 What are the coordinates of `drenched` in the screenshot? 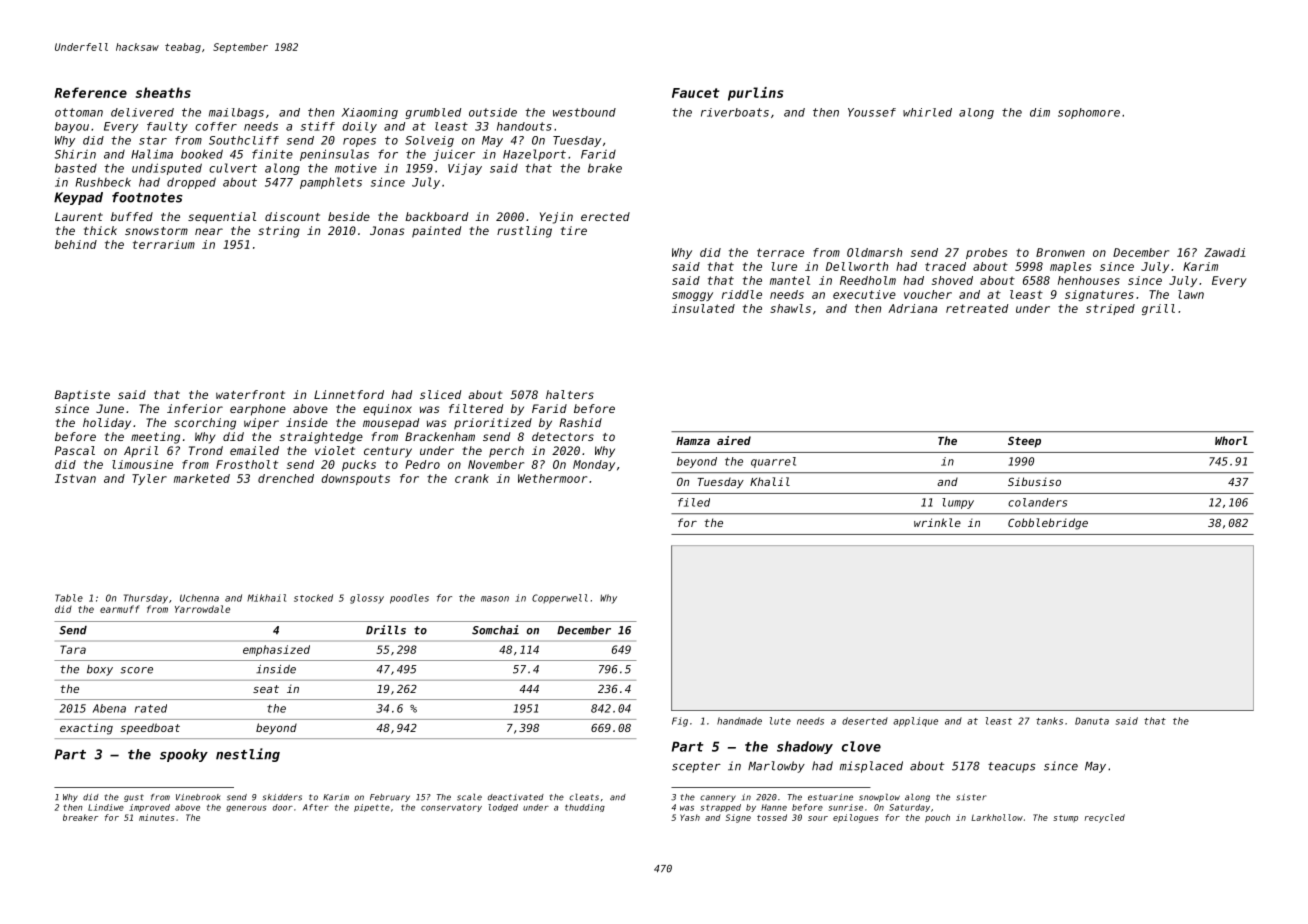 It's located at (286, 478).
